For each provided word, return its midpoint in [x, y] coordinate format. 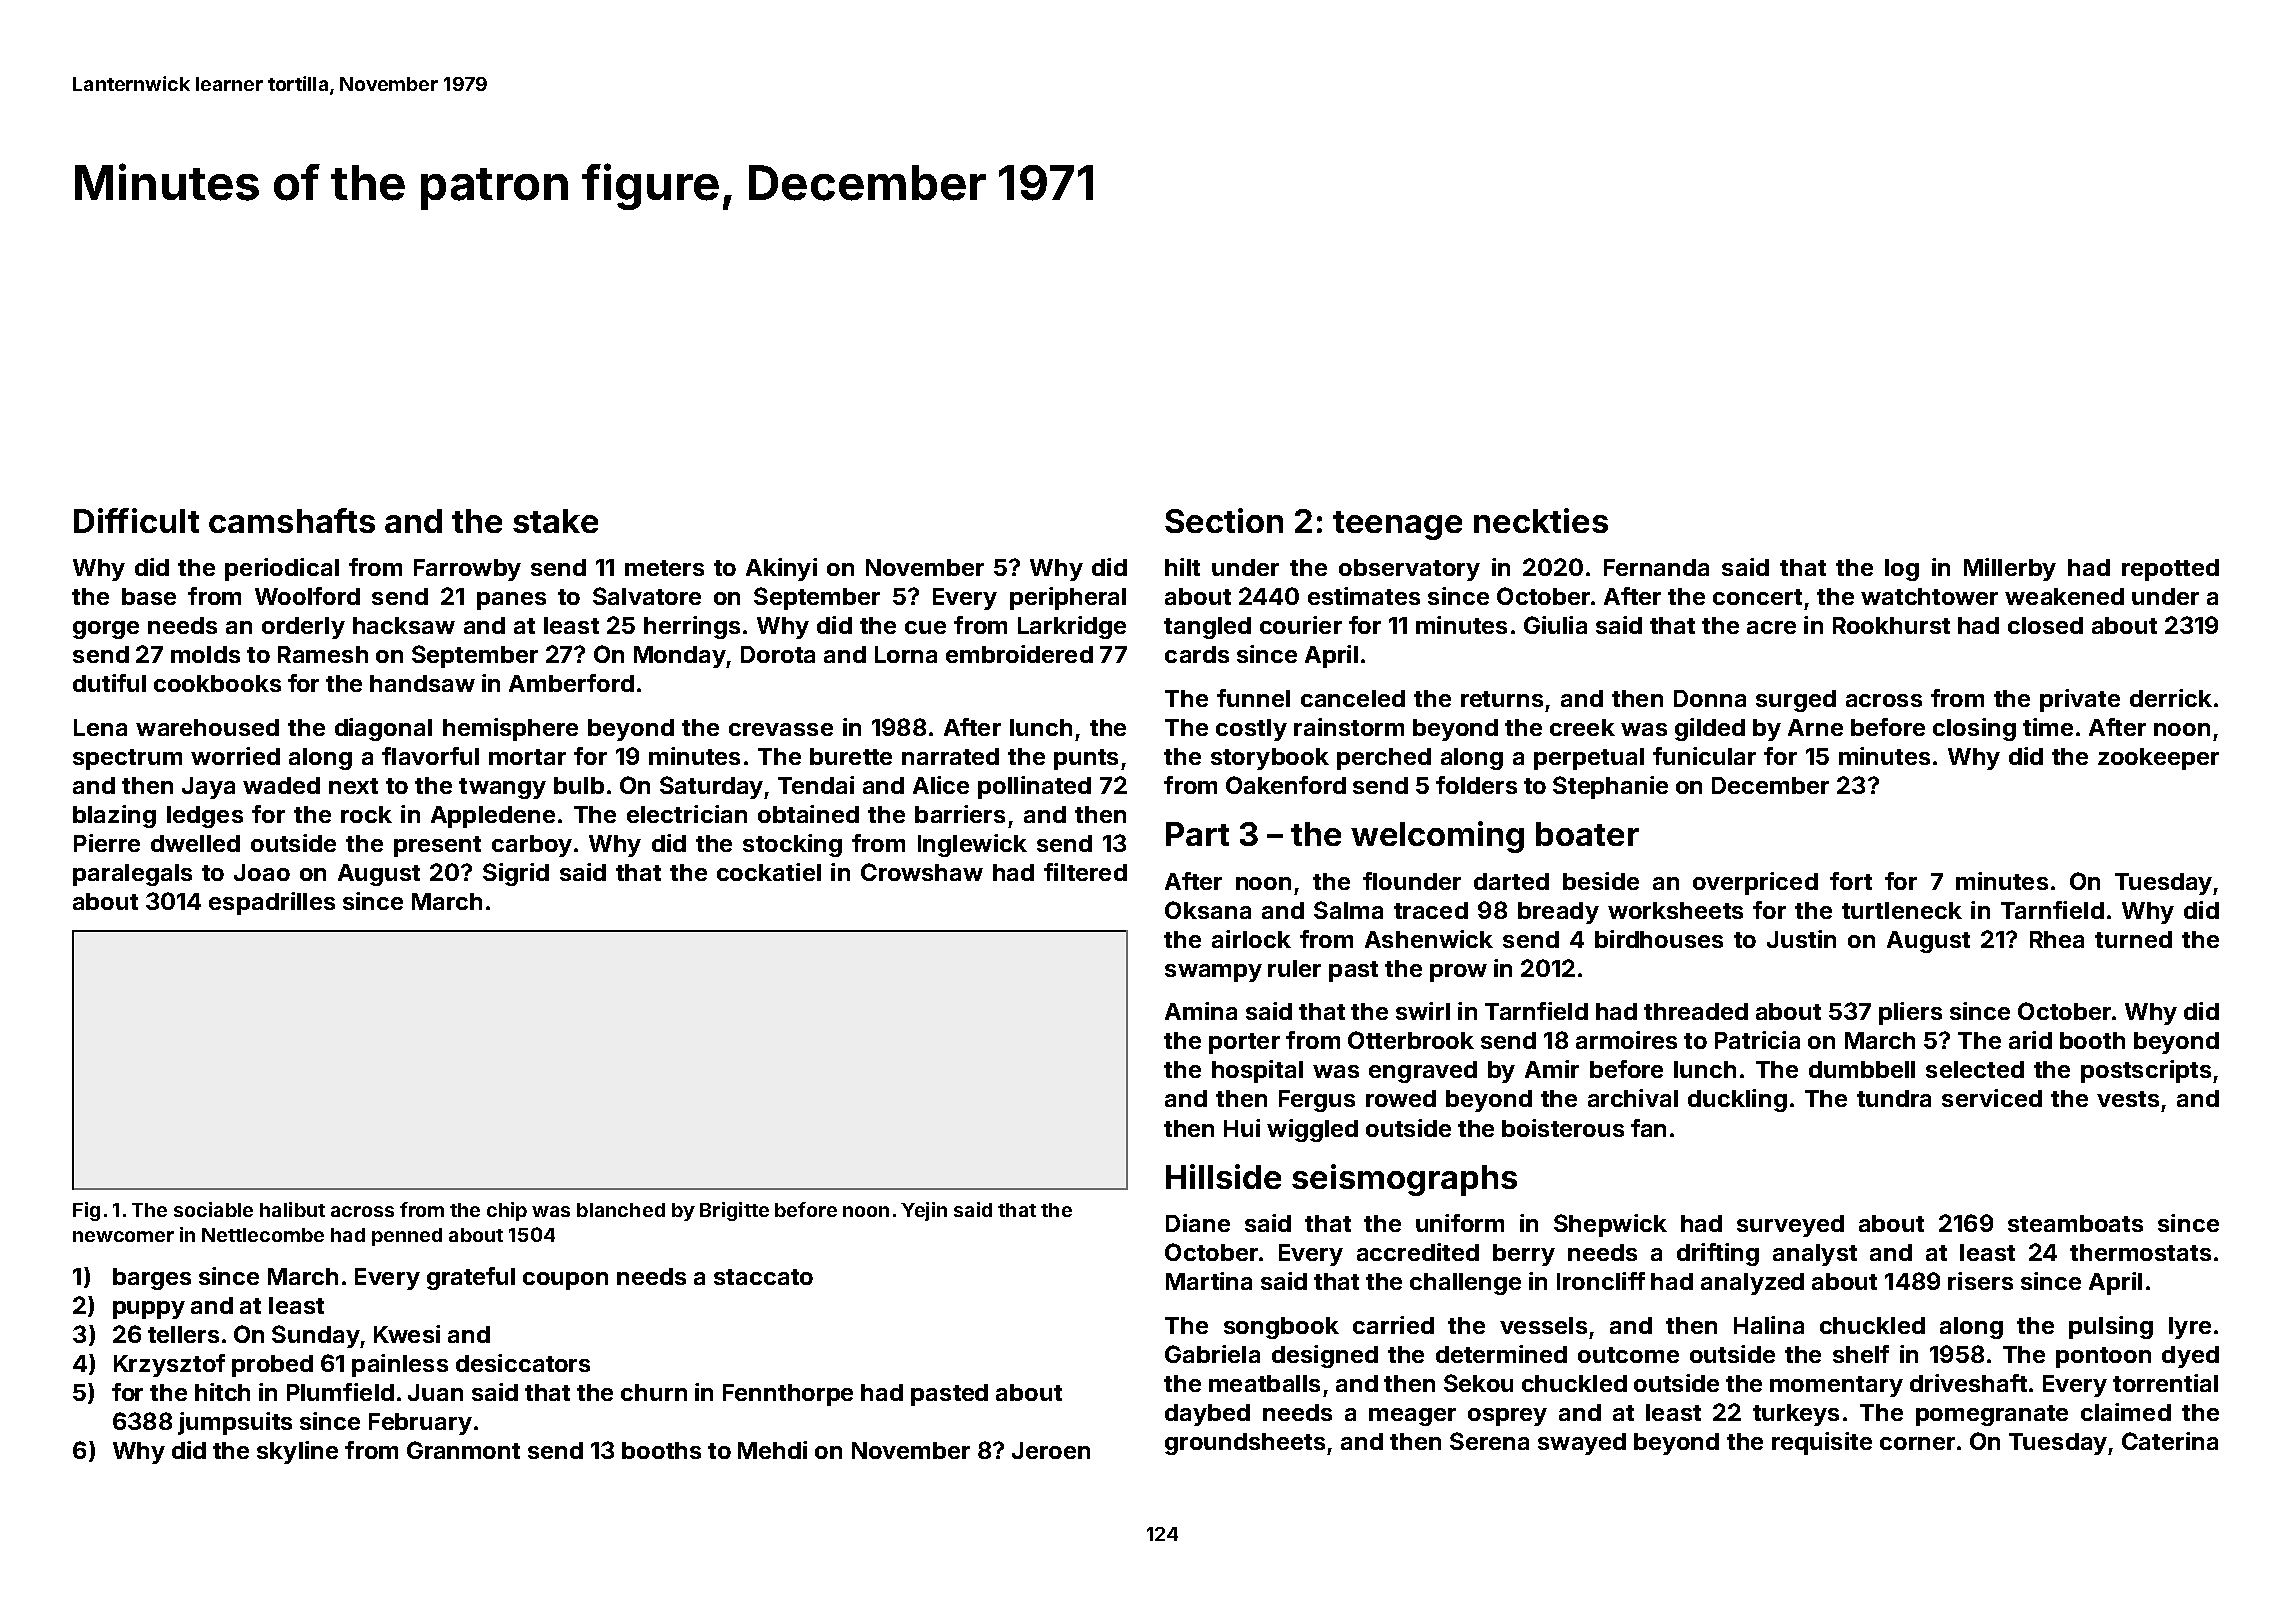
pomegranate [1992, 1415]
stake [555, 521]
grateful [471, 1278]
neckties [1541, 520]
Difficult [136, 520]
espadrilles [272, 903]
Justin [1801, 939]
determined [1501, 1354]
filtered [1085, 872]
